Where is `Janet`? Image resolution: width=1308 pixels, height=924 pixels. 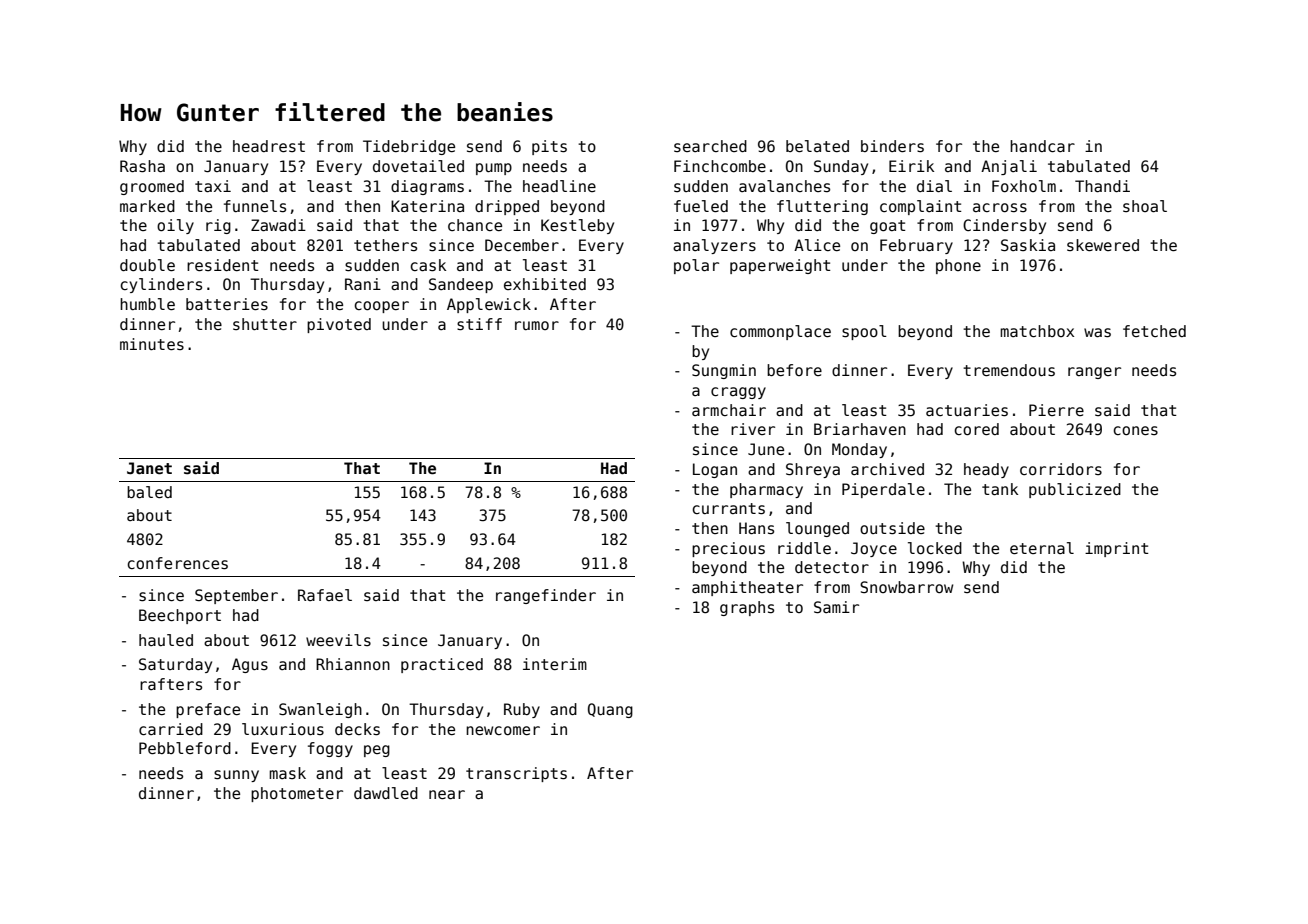
Janet is located at coordinates (149, 468).
